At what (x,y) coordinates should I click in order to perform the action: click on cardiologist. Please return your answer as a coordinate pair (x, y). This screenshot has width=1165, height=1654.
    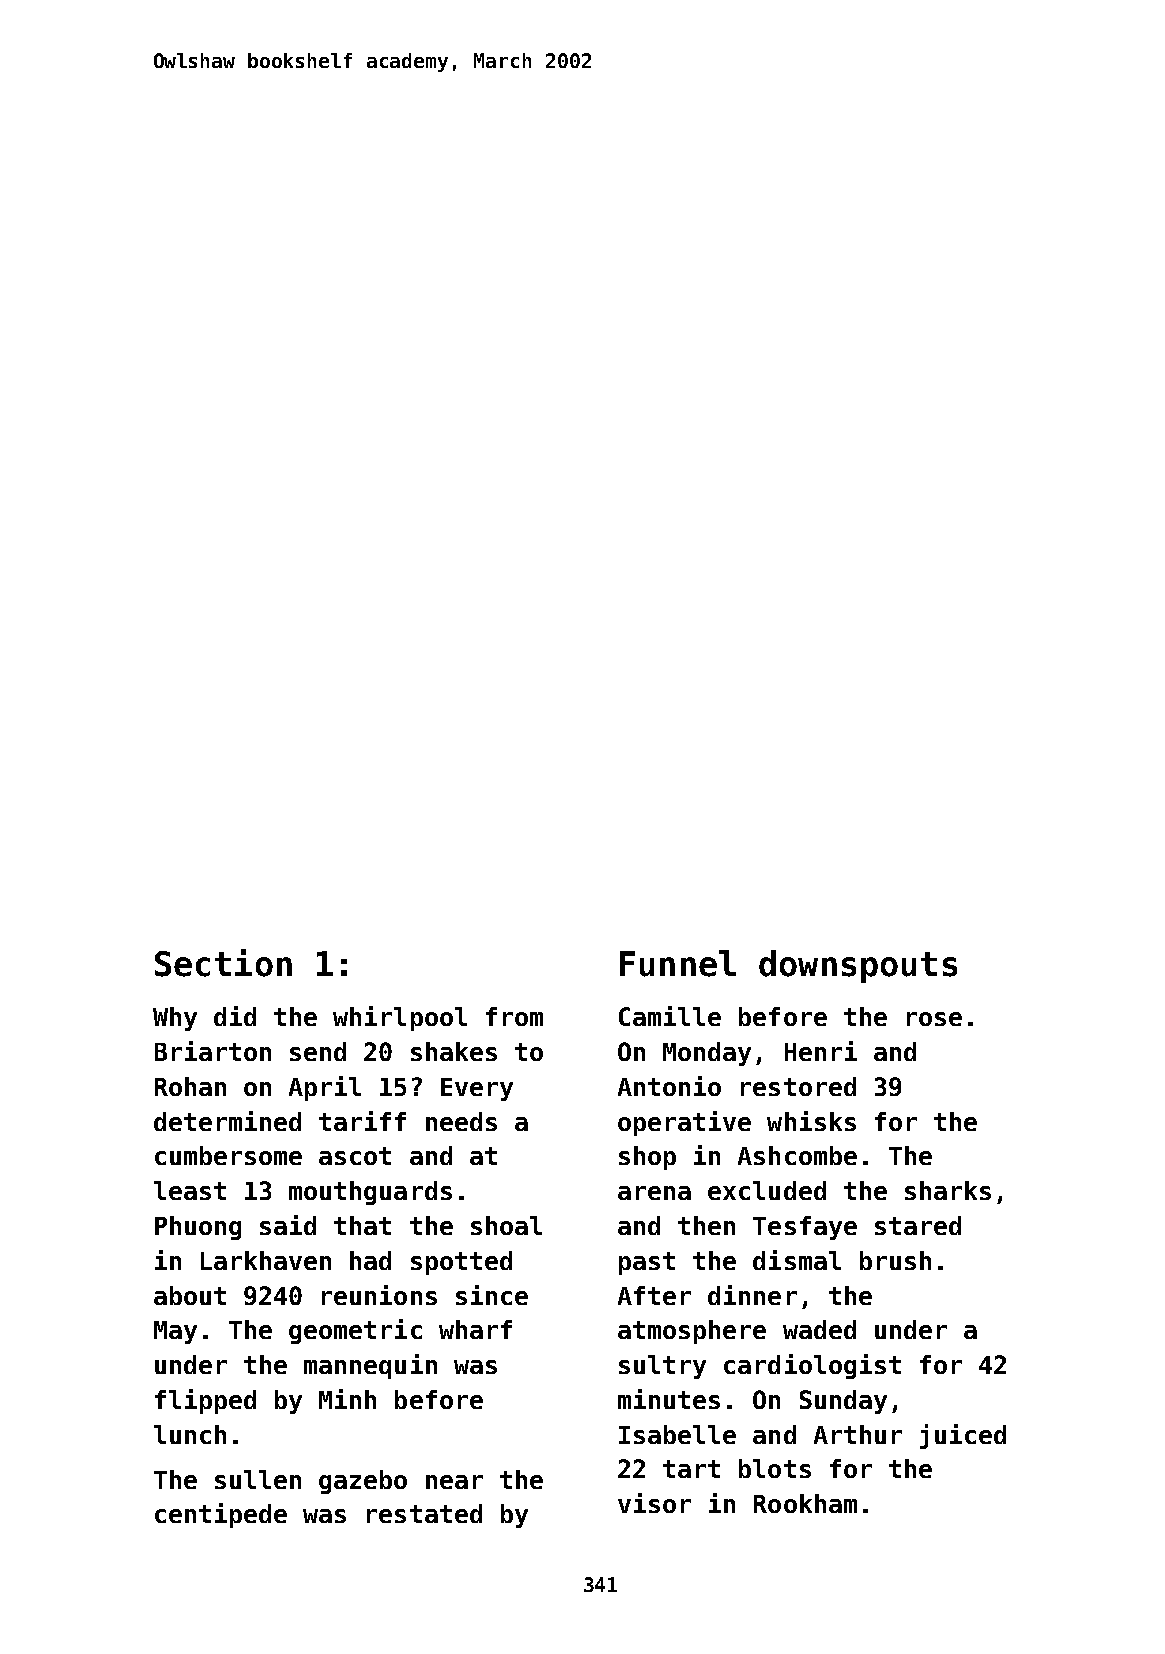
    Looking at the image, I should click on (812, 1366).
